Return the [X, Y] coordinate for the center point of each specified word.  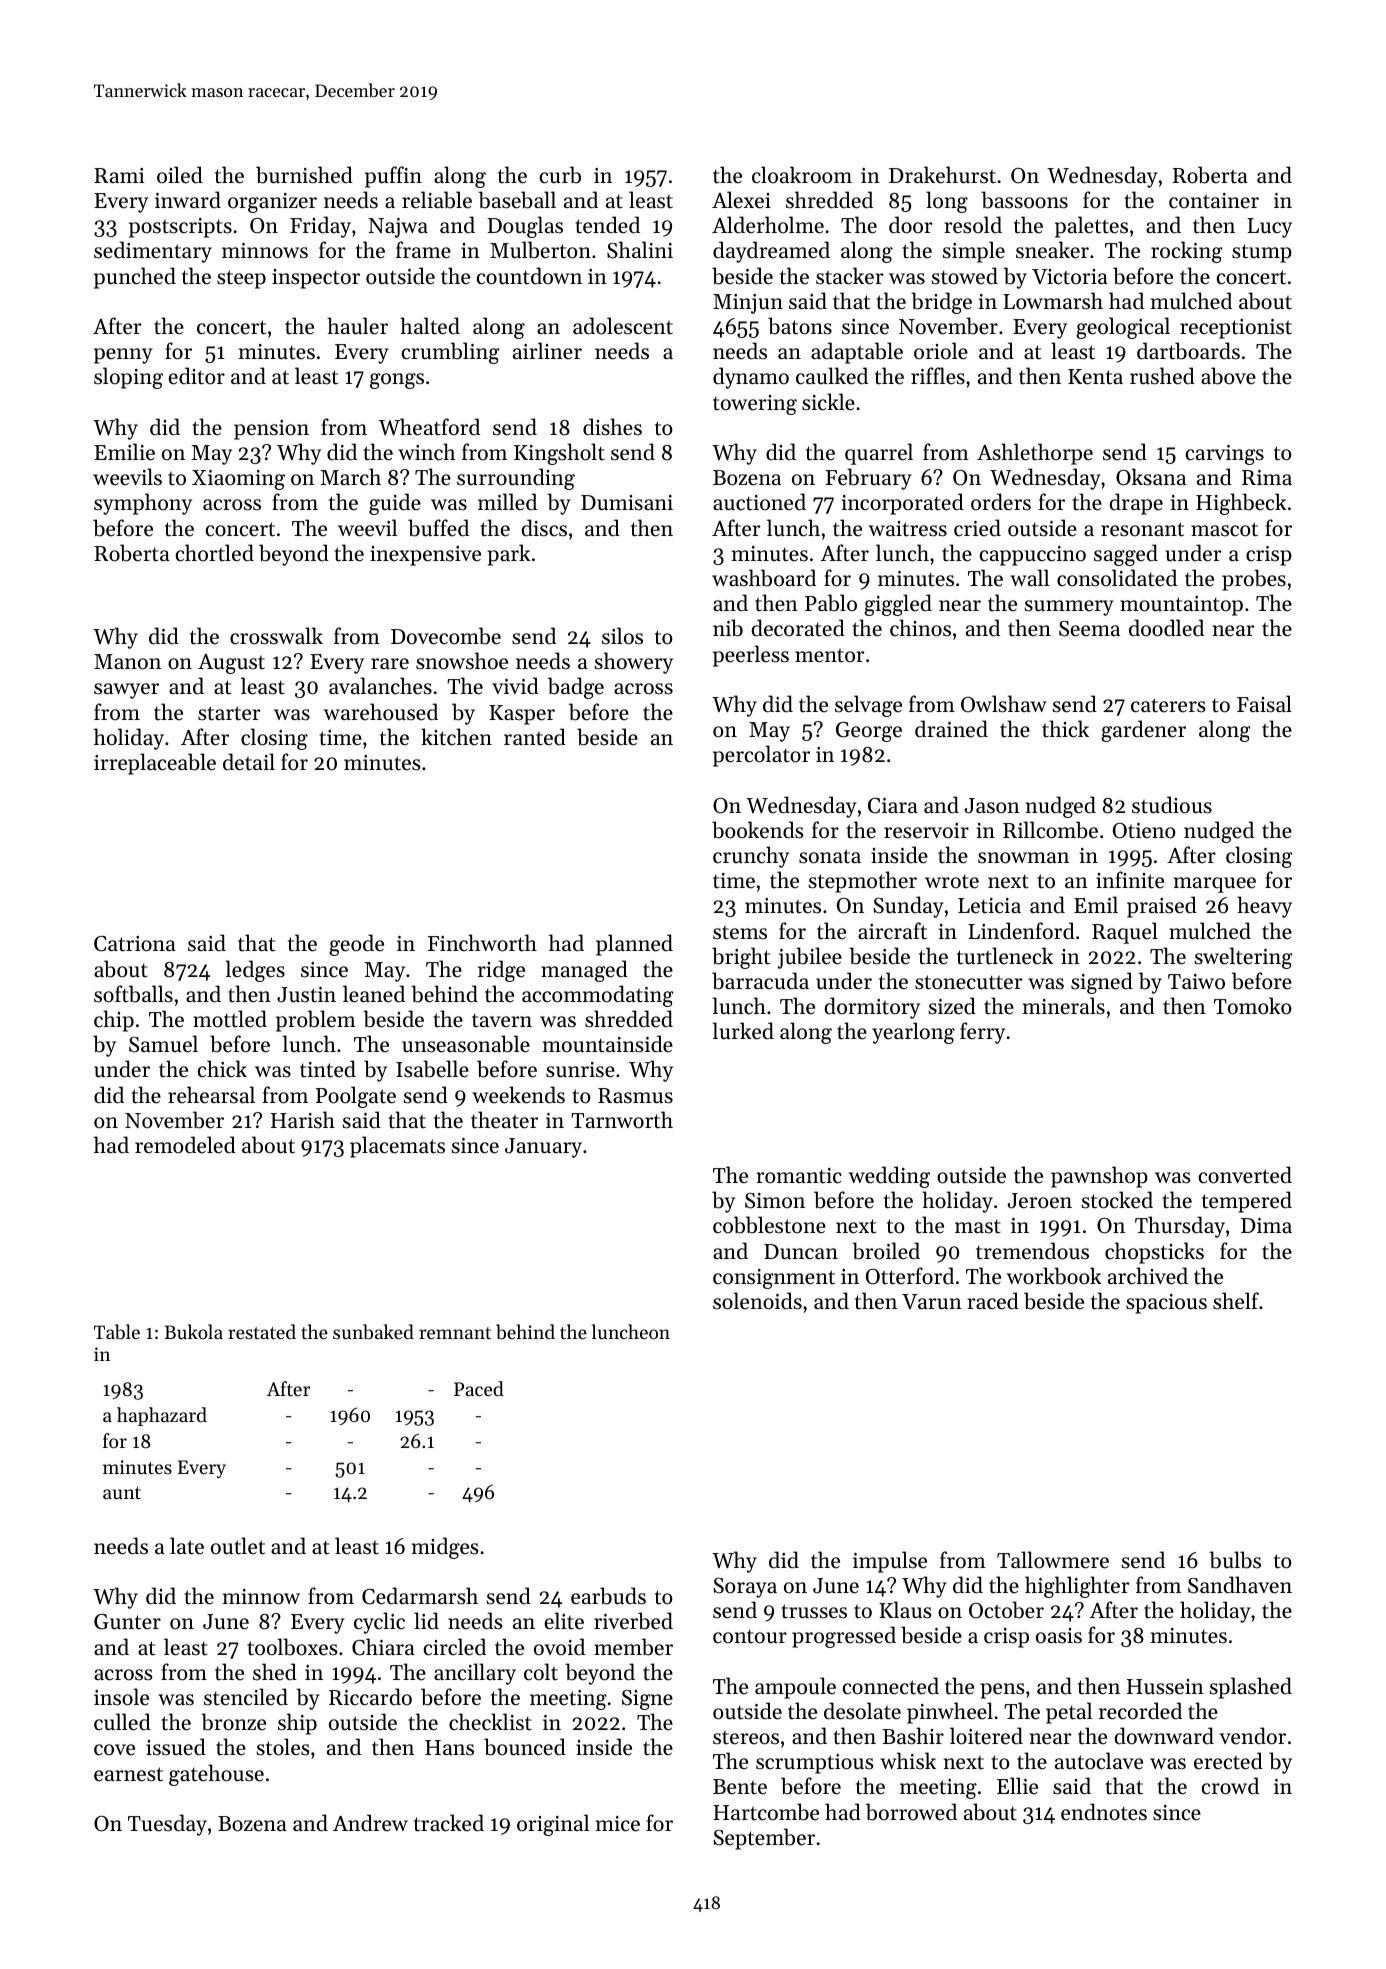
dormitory [872, 1008]
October [1006, 1610]
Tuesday [167, 1825]
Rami [119, 175]
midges [445, 1548]
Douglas [525, 227]
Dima [1266, 1225]
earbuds [608, 1596]
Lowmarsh [1053, 301]
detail [249, 762]
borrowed [911, 1812]
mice [618, 1824]
